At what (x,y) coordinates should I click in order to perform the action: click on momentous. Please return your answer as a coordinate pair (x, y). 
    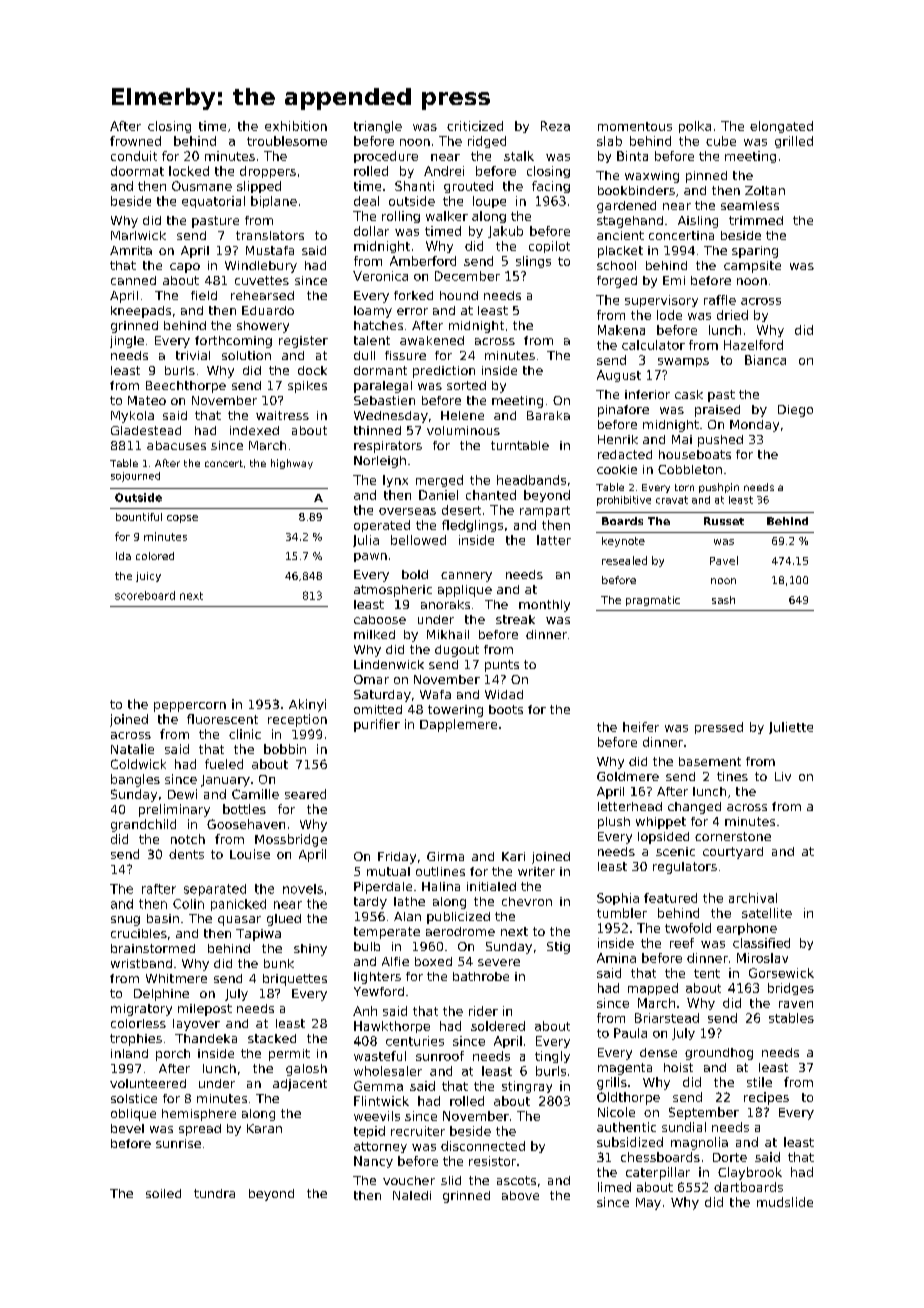
    Looking at the image, I should click on (635, 126).
